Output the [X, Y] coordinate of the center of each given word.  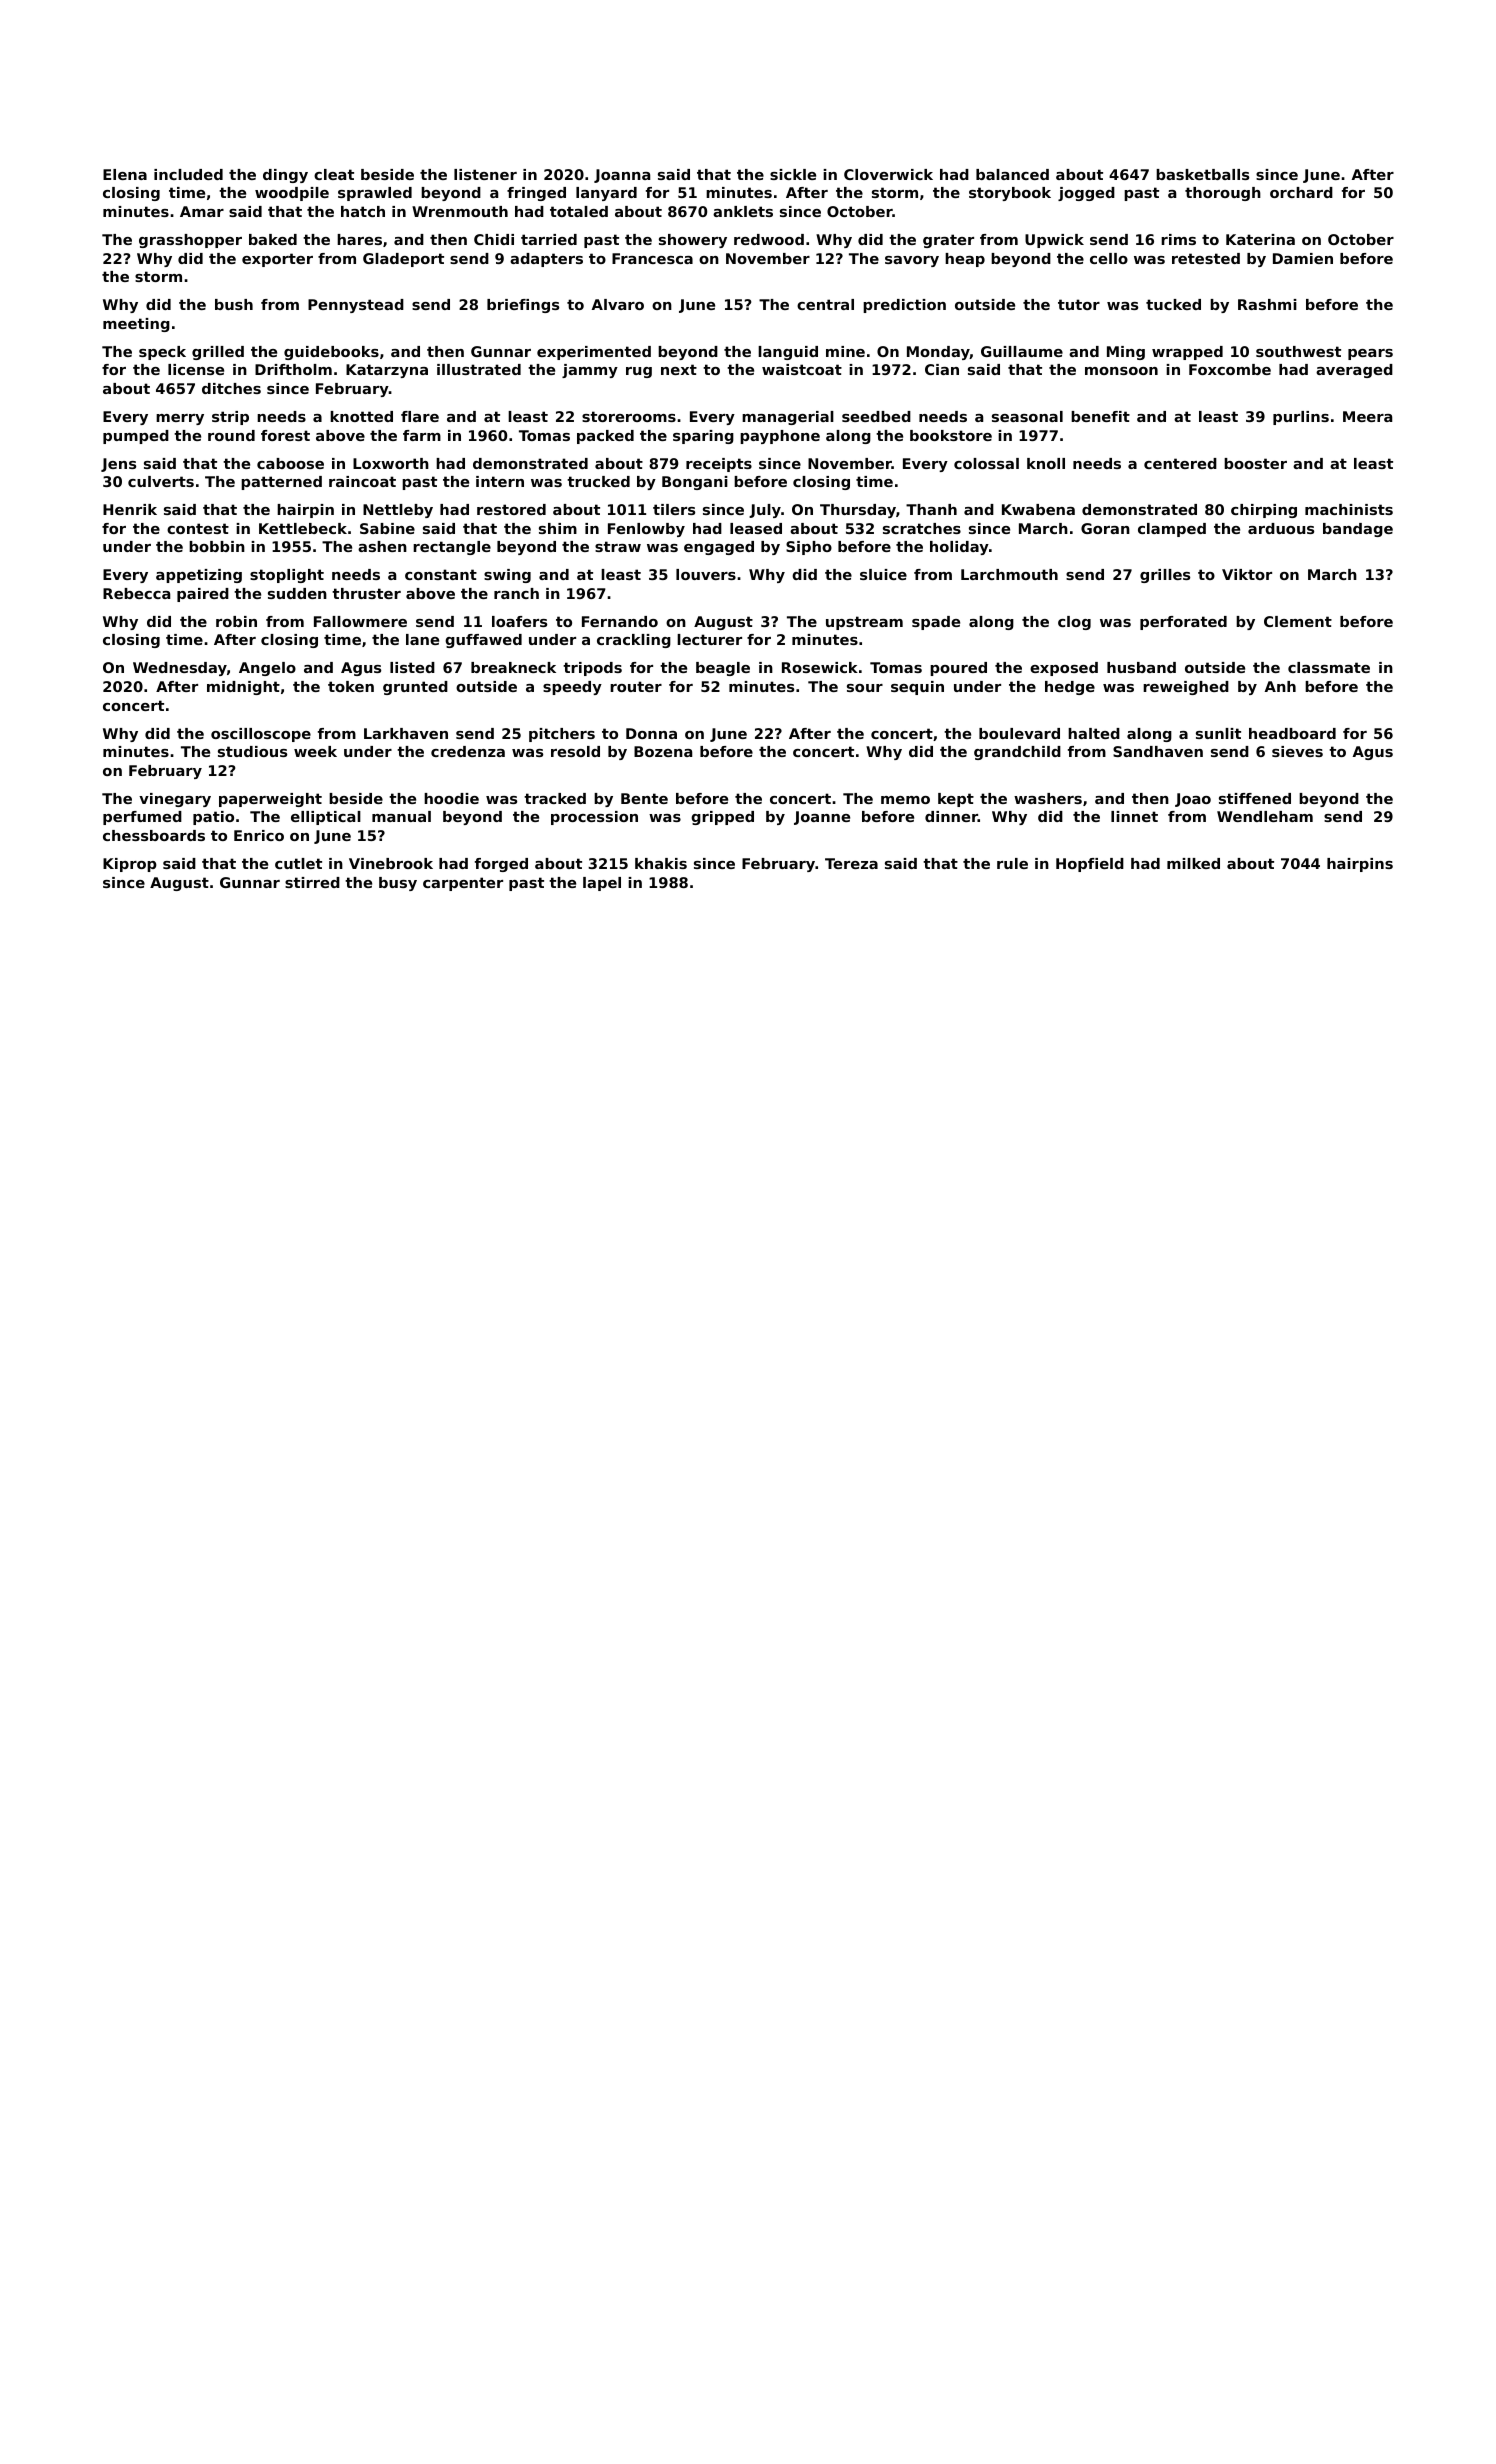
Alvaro [618, 304]
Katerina [1260, 239]
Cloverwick [888, 174]
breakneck [513, 667]
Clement [1298, 621]
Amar [202, 211]
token [351, 686]
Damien [1303, 258]
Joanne [822, 818]
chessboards [154, 835]
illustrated [479, 369]
